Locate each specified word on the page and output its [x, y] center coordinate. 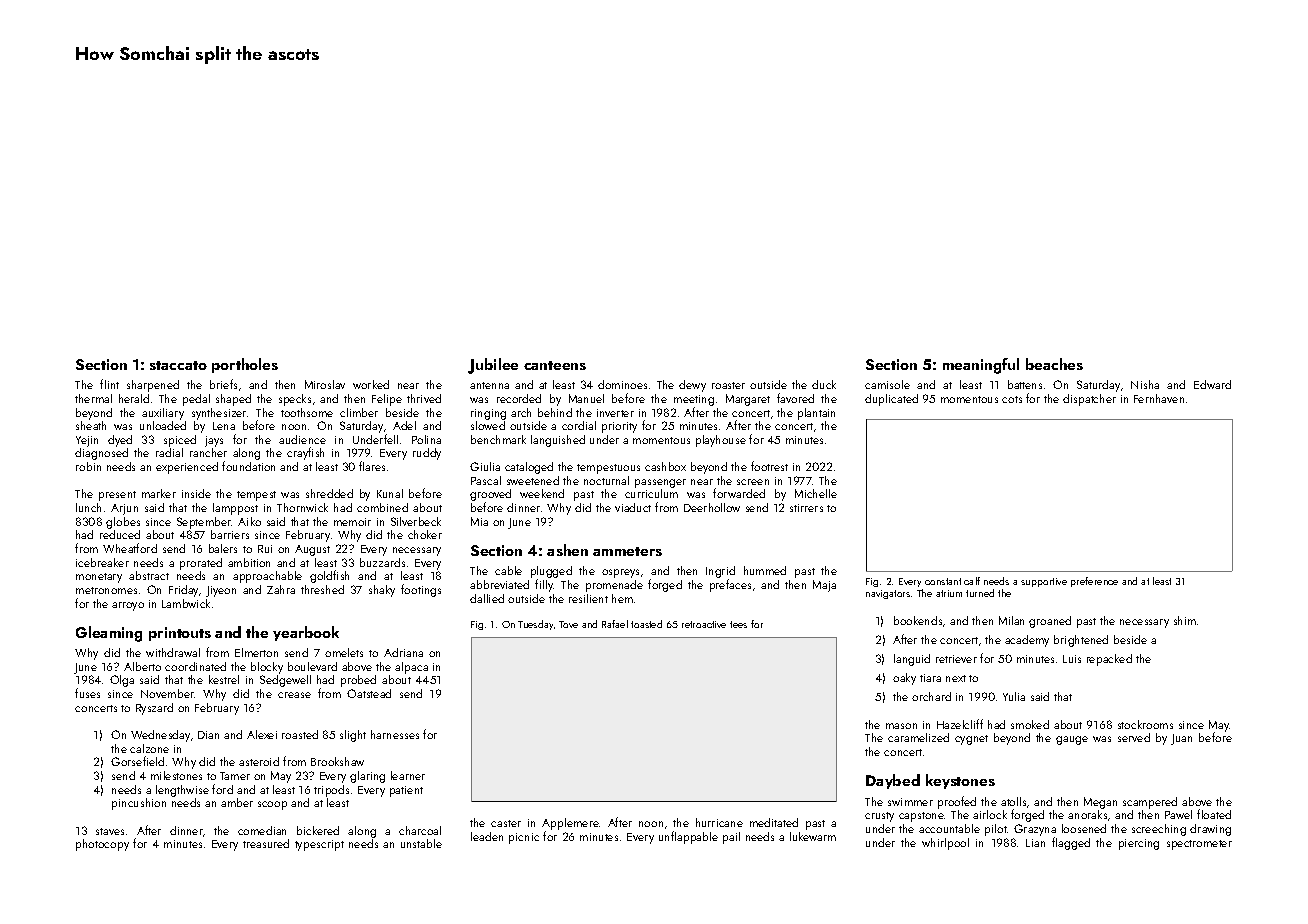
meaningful [981, 366]
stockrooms [1145, 724]
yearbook [306, 633]
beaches [1054, 364]
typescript [319, 845]
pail [731, 838]
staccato [178, 365]
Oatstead [369, 693]
